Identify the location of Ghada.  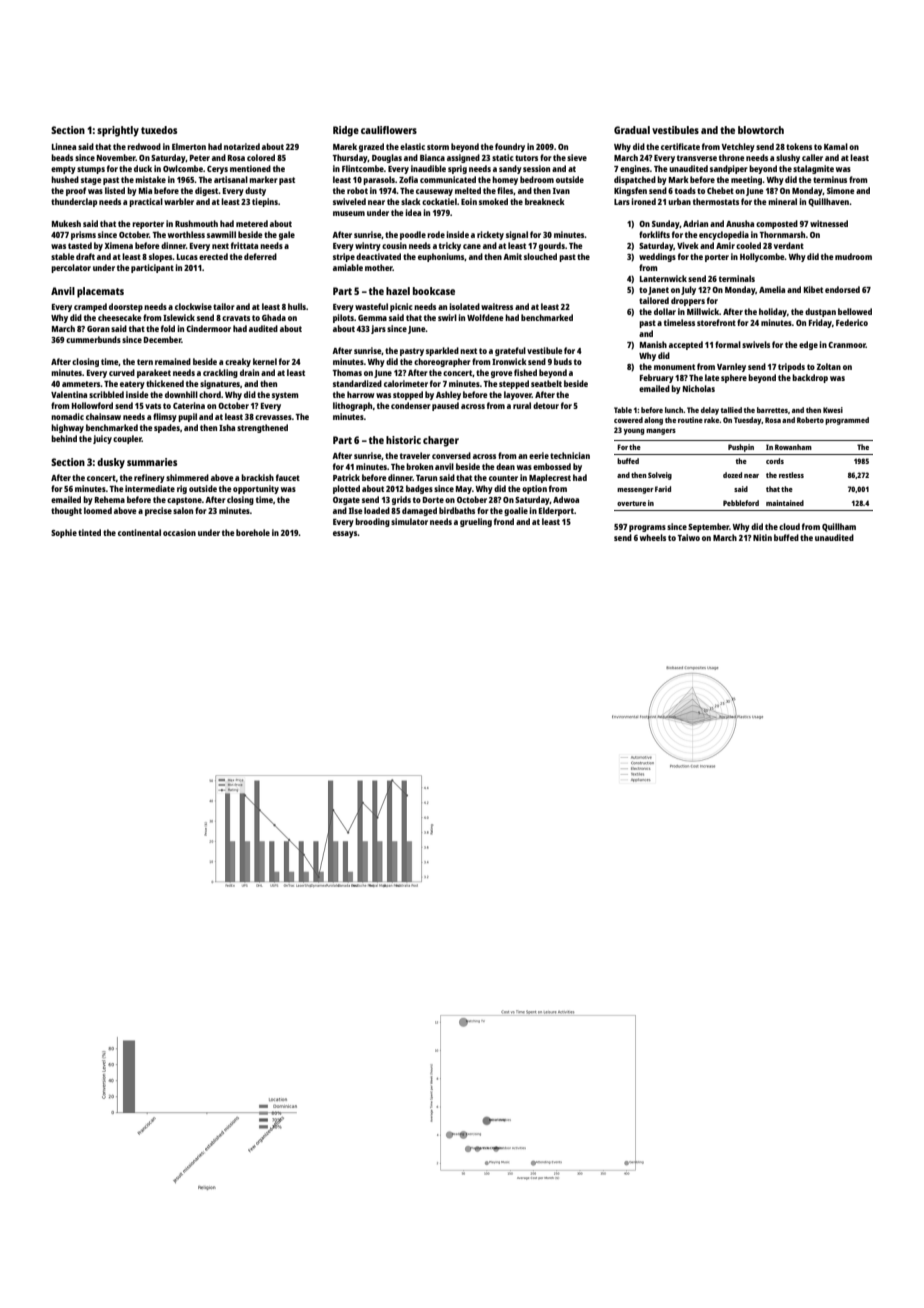
(274, 317).
